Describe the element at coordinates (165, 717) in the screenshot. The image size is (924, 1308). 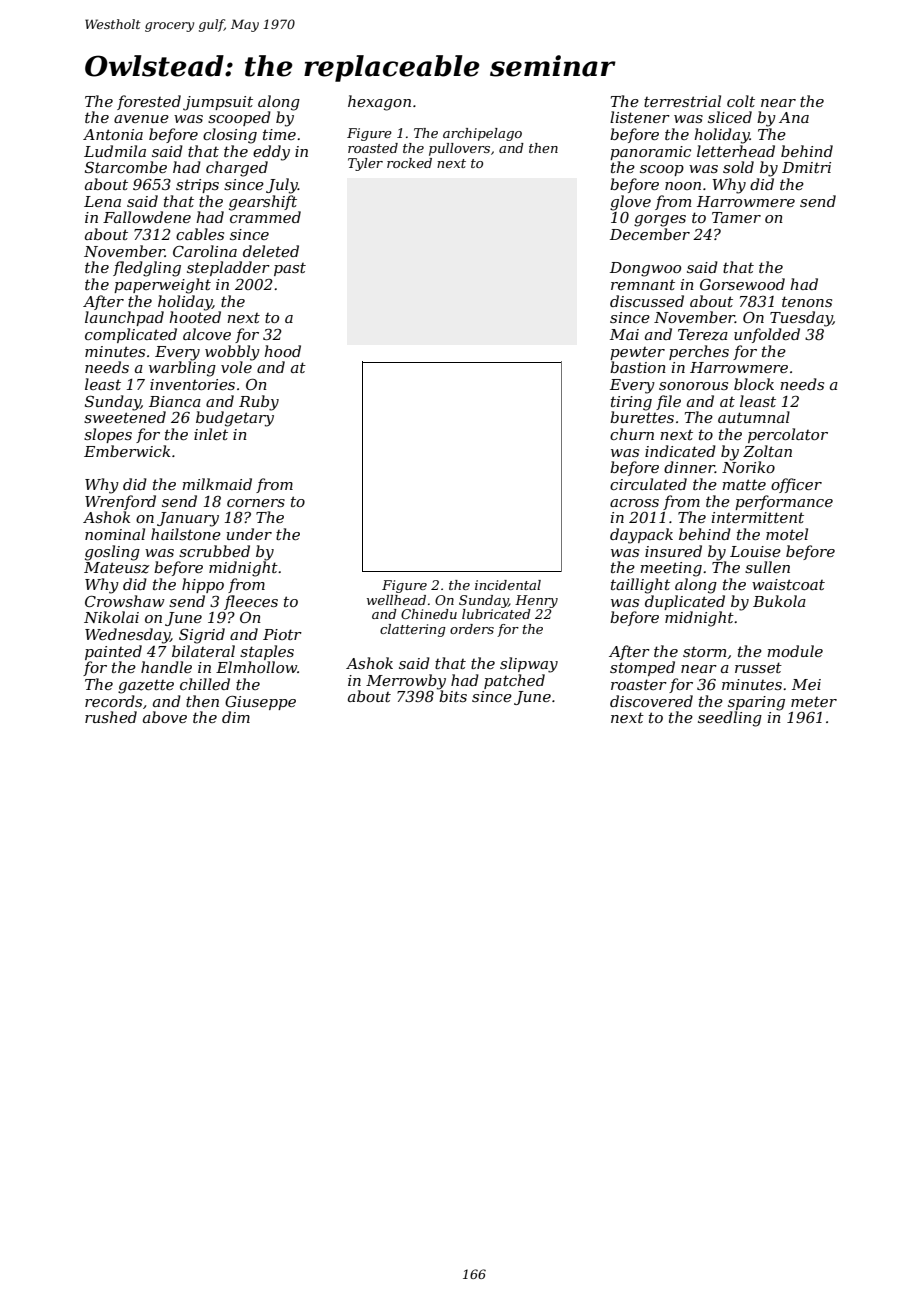
I see `above` at that location.
